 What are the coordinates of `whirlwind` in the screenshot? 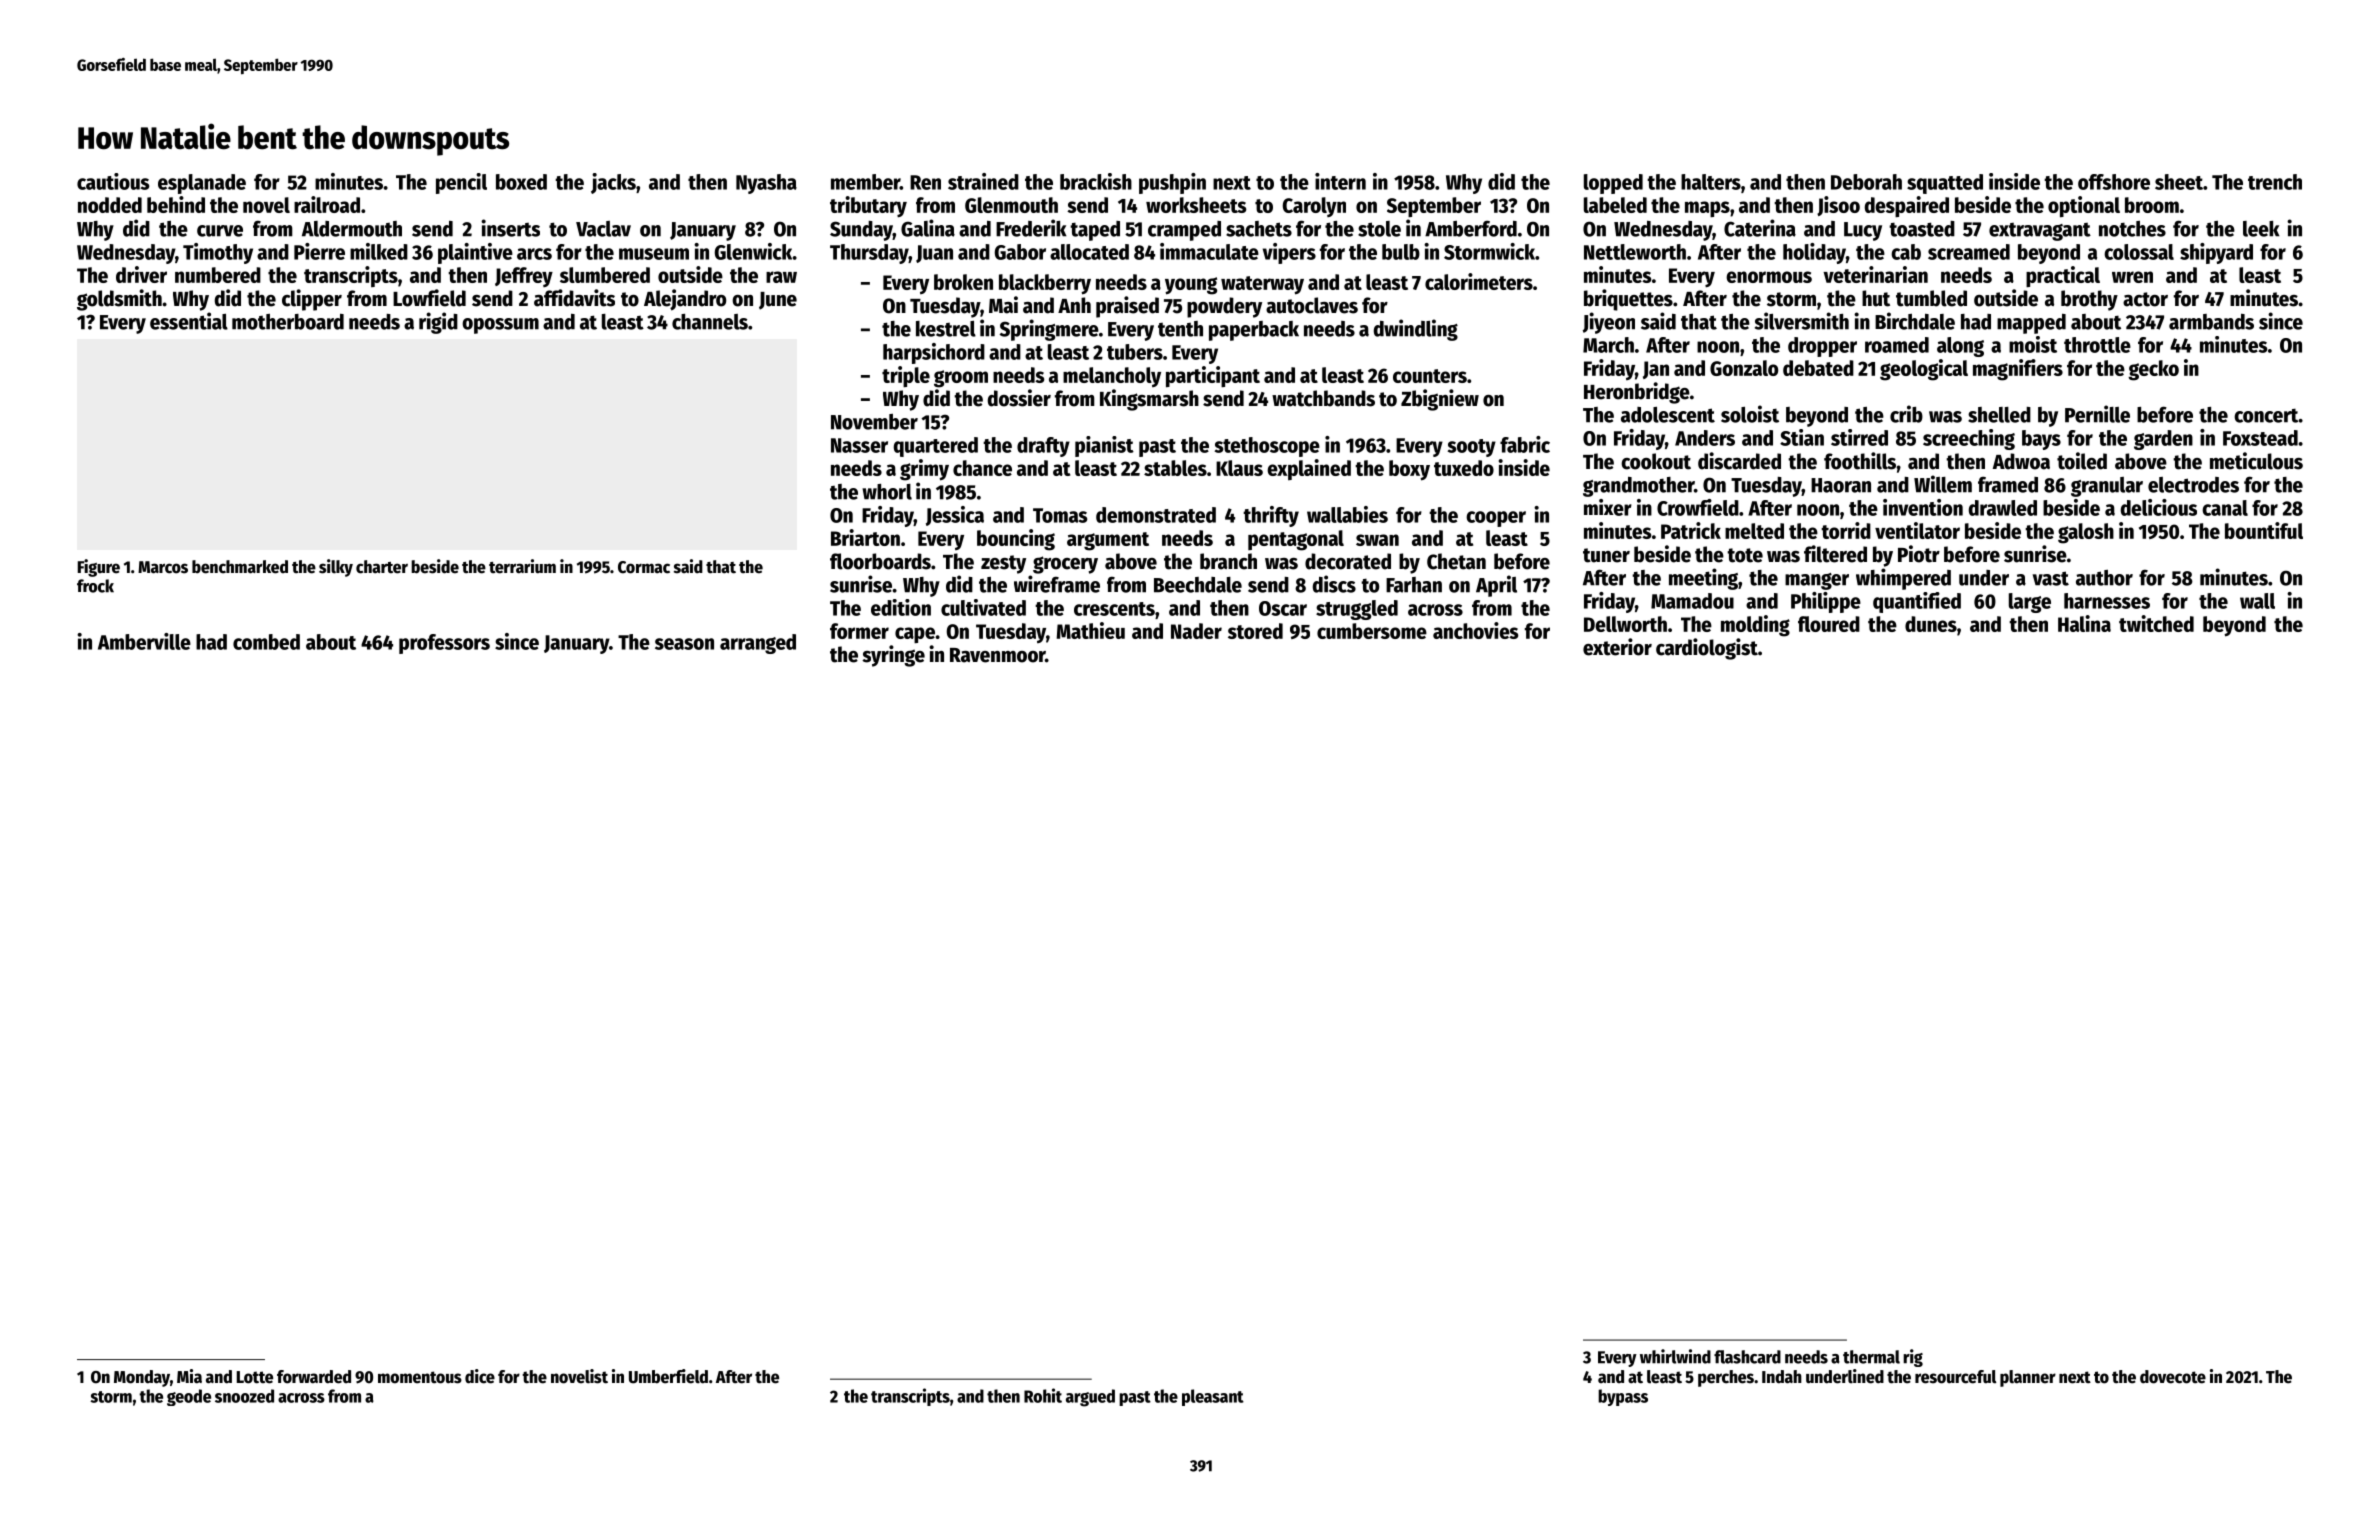 It's located at (1675, 1356).
